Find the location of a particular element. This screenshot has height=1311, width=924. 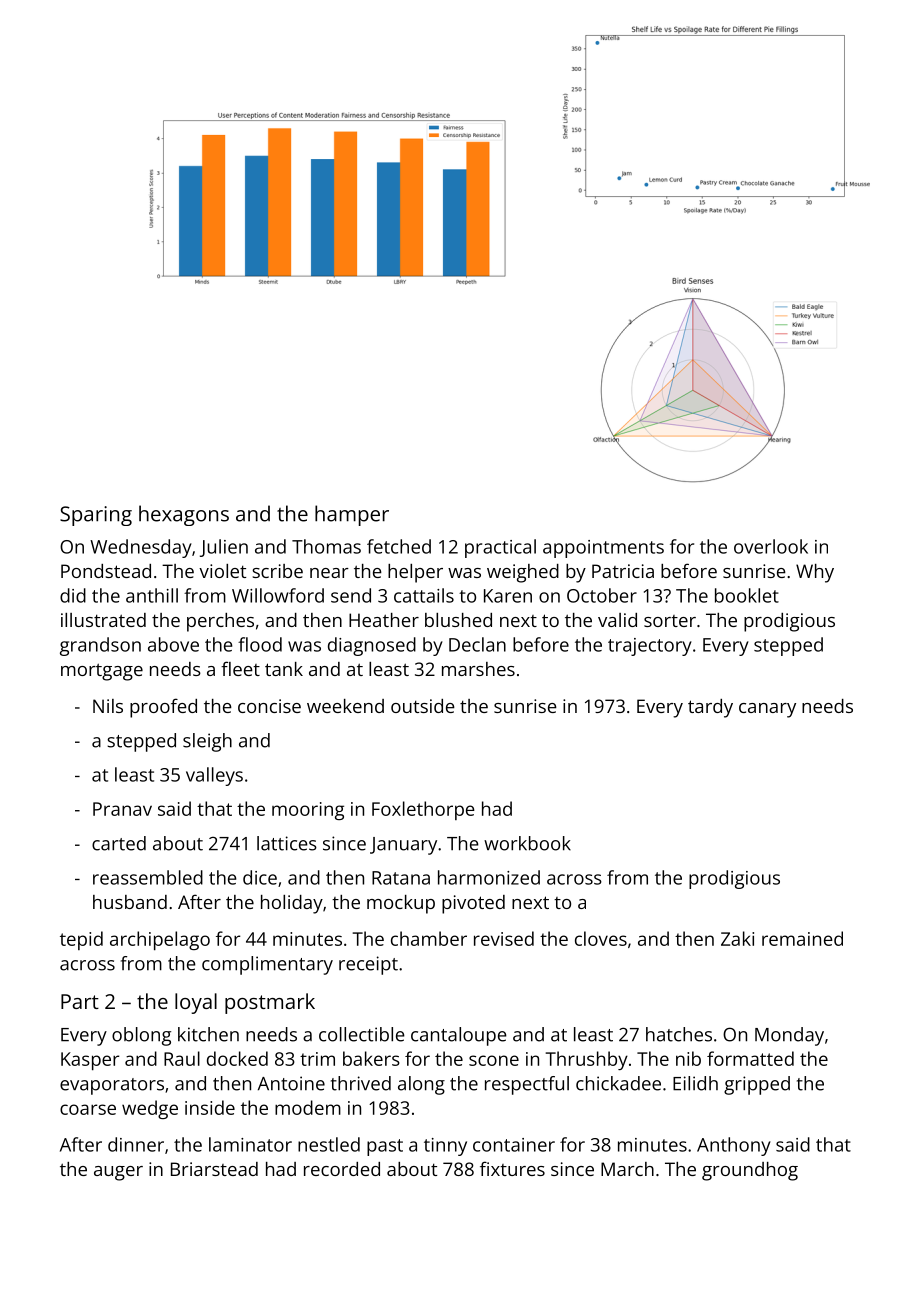

Sparing is located at coordinates (96, 516).
